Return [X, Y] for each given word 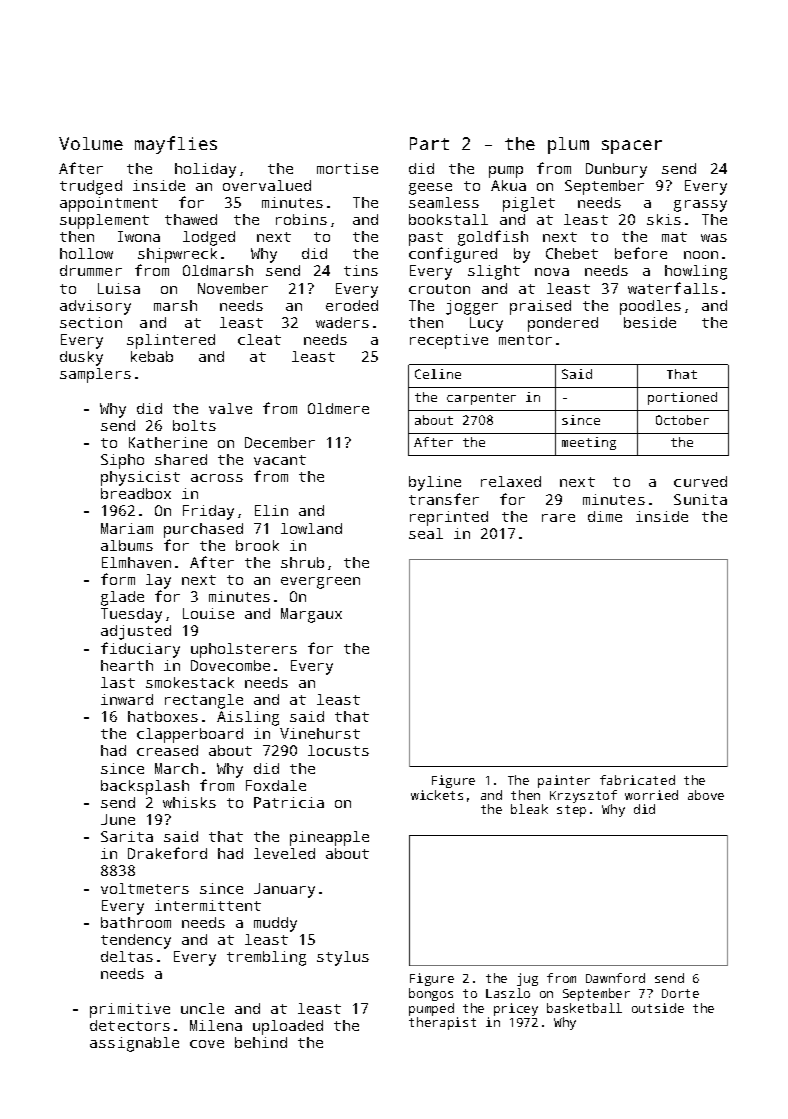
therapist [442, 1023]
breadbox [136, 493]
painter [564, 781]
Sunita [700, 499]
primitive [130, 1010]
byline [435, 483]
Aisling [248, 718]
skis [664, 219]
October [682, 420]
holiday [205, 170]
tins [361, 270]
